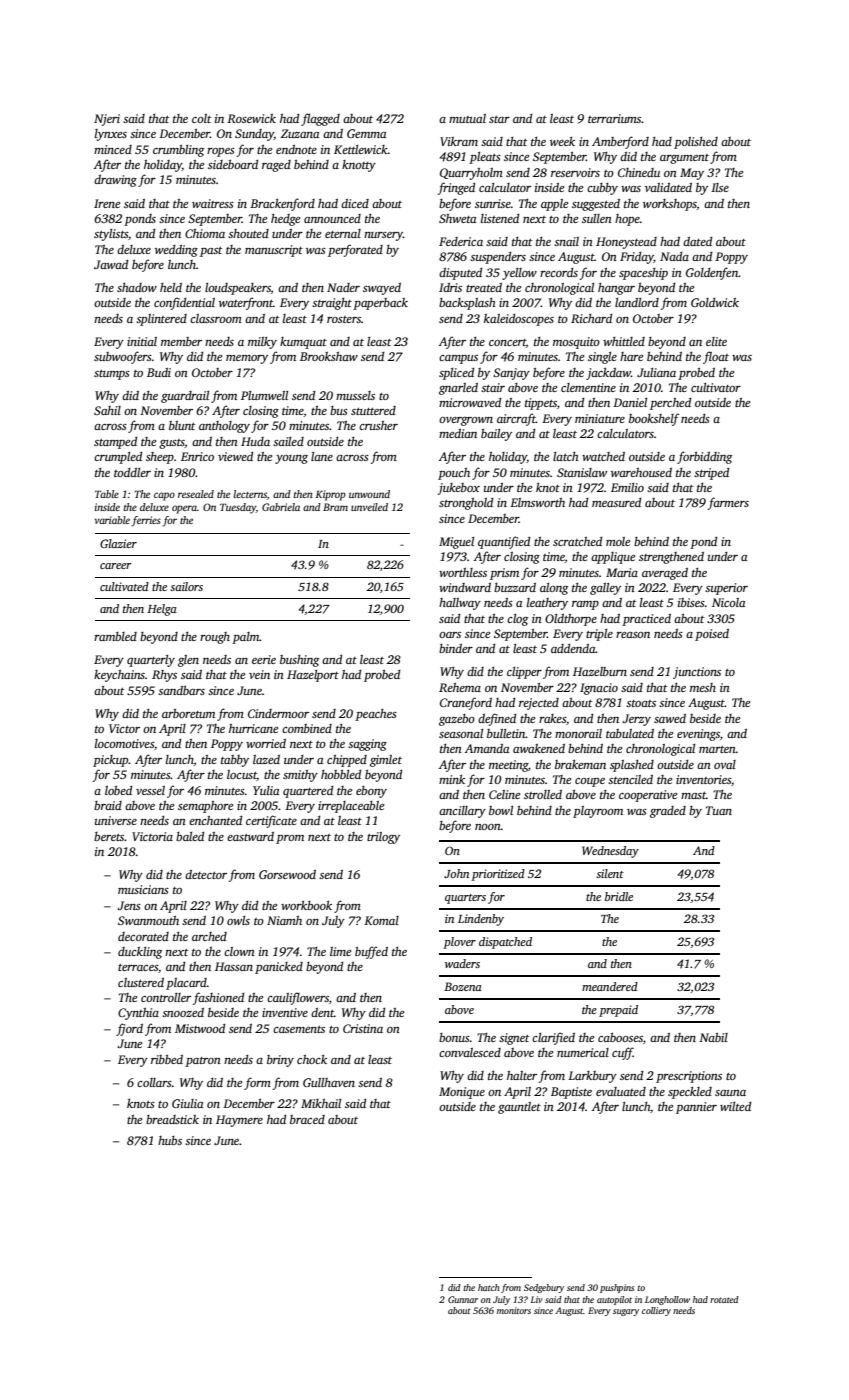 The width and height of the document is (849, 1400). I want to click on monitors, so click(514, 1310).
